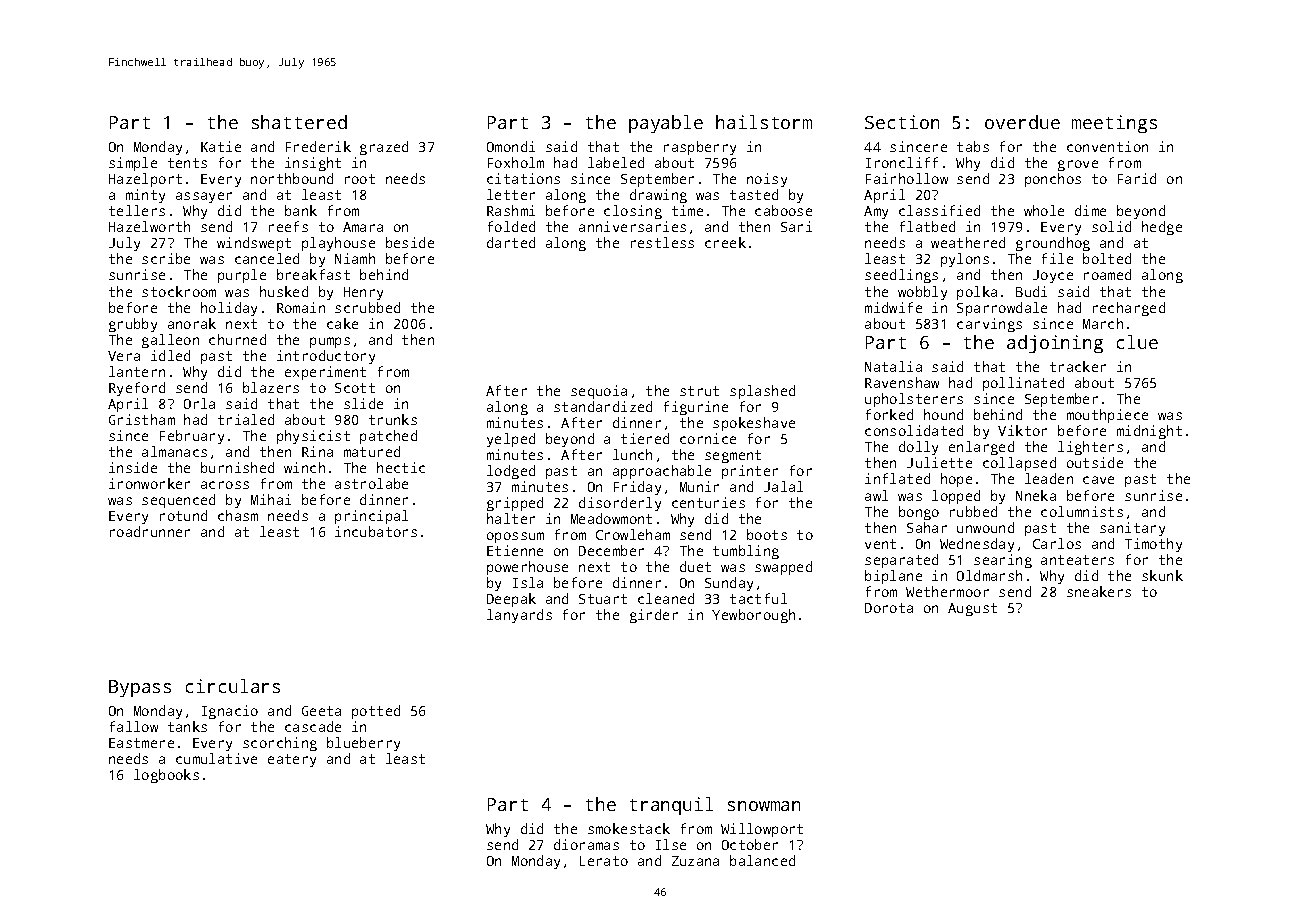  What do you see at coordinates (376, 531) in the screenshot?
I see `incubators` at bounding box center [376, 531].
